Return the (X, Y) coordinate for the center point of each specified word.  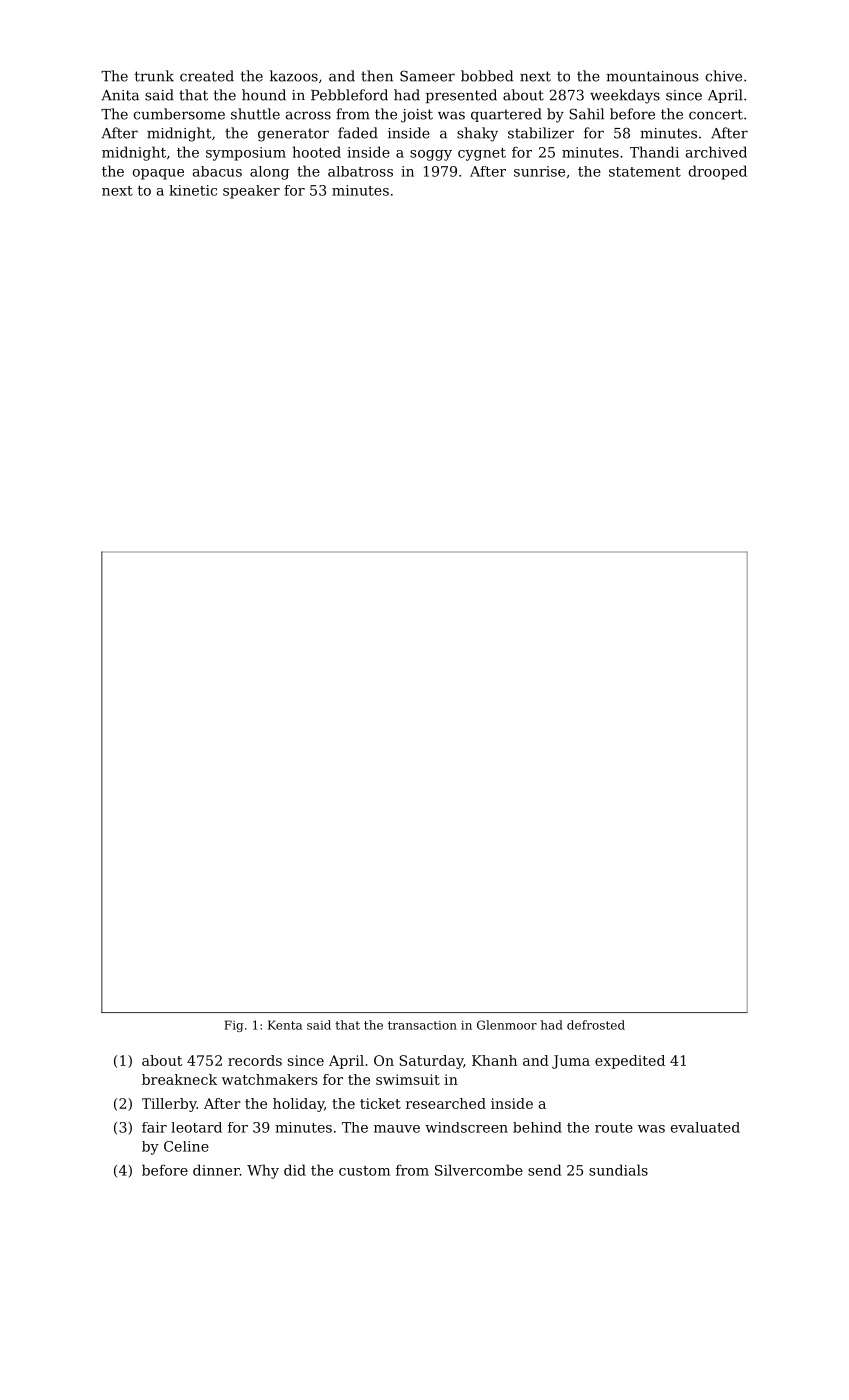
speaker (251, 192)
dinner (216, 1170)
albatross (360, 171)
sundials (618, 1170)
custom (364, 1171)
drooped (717, 172)
